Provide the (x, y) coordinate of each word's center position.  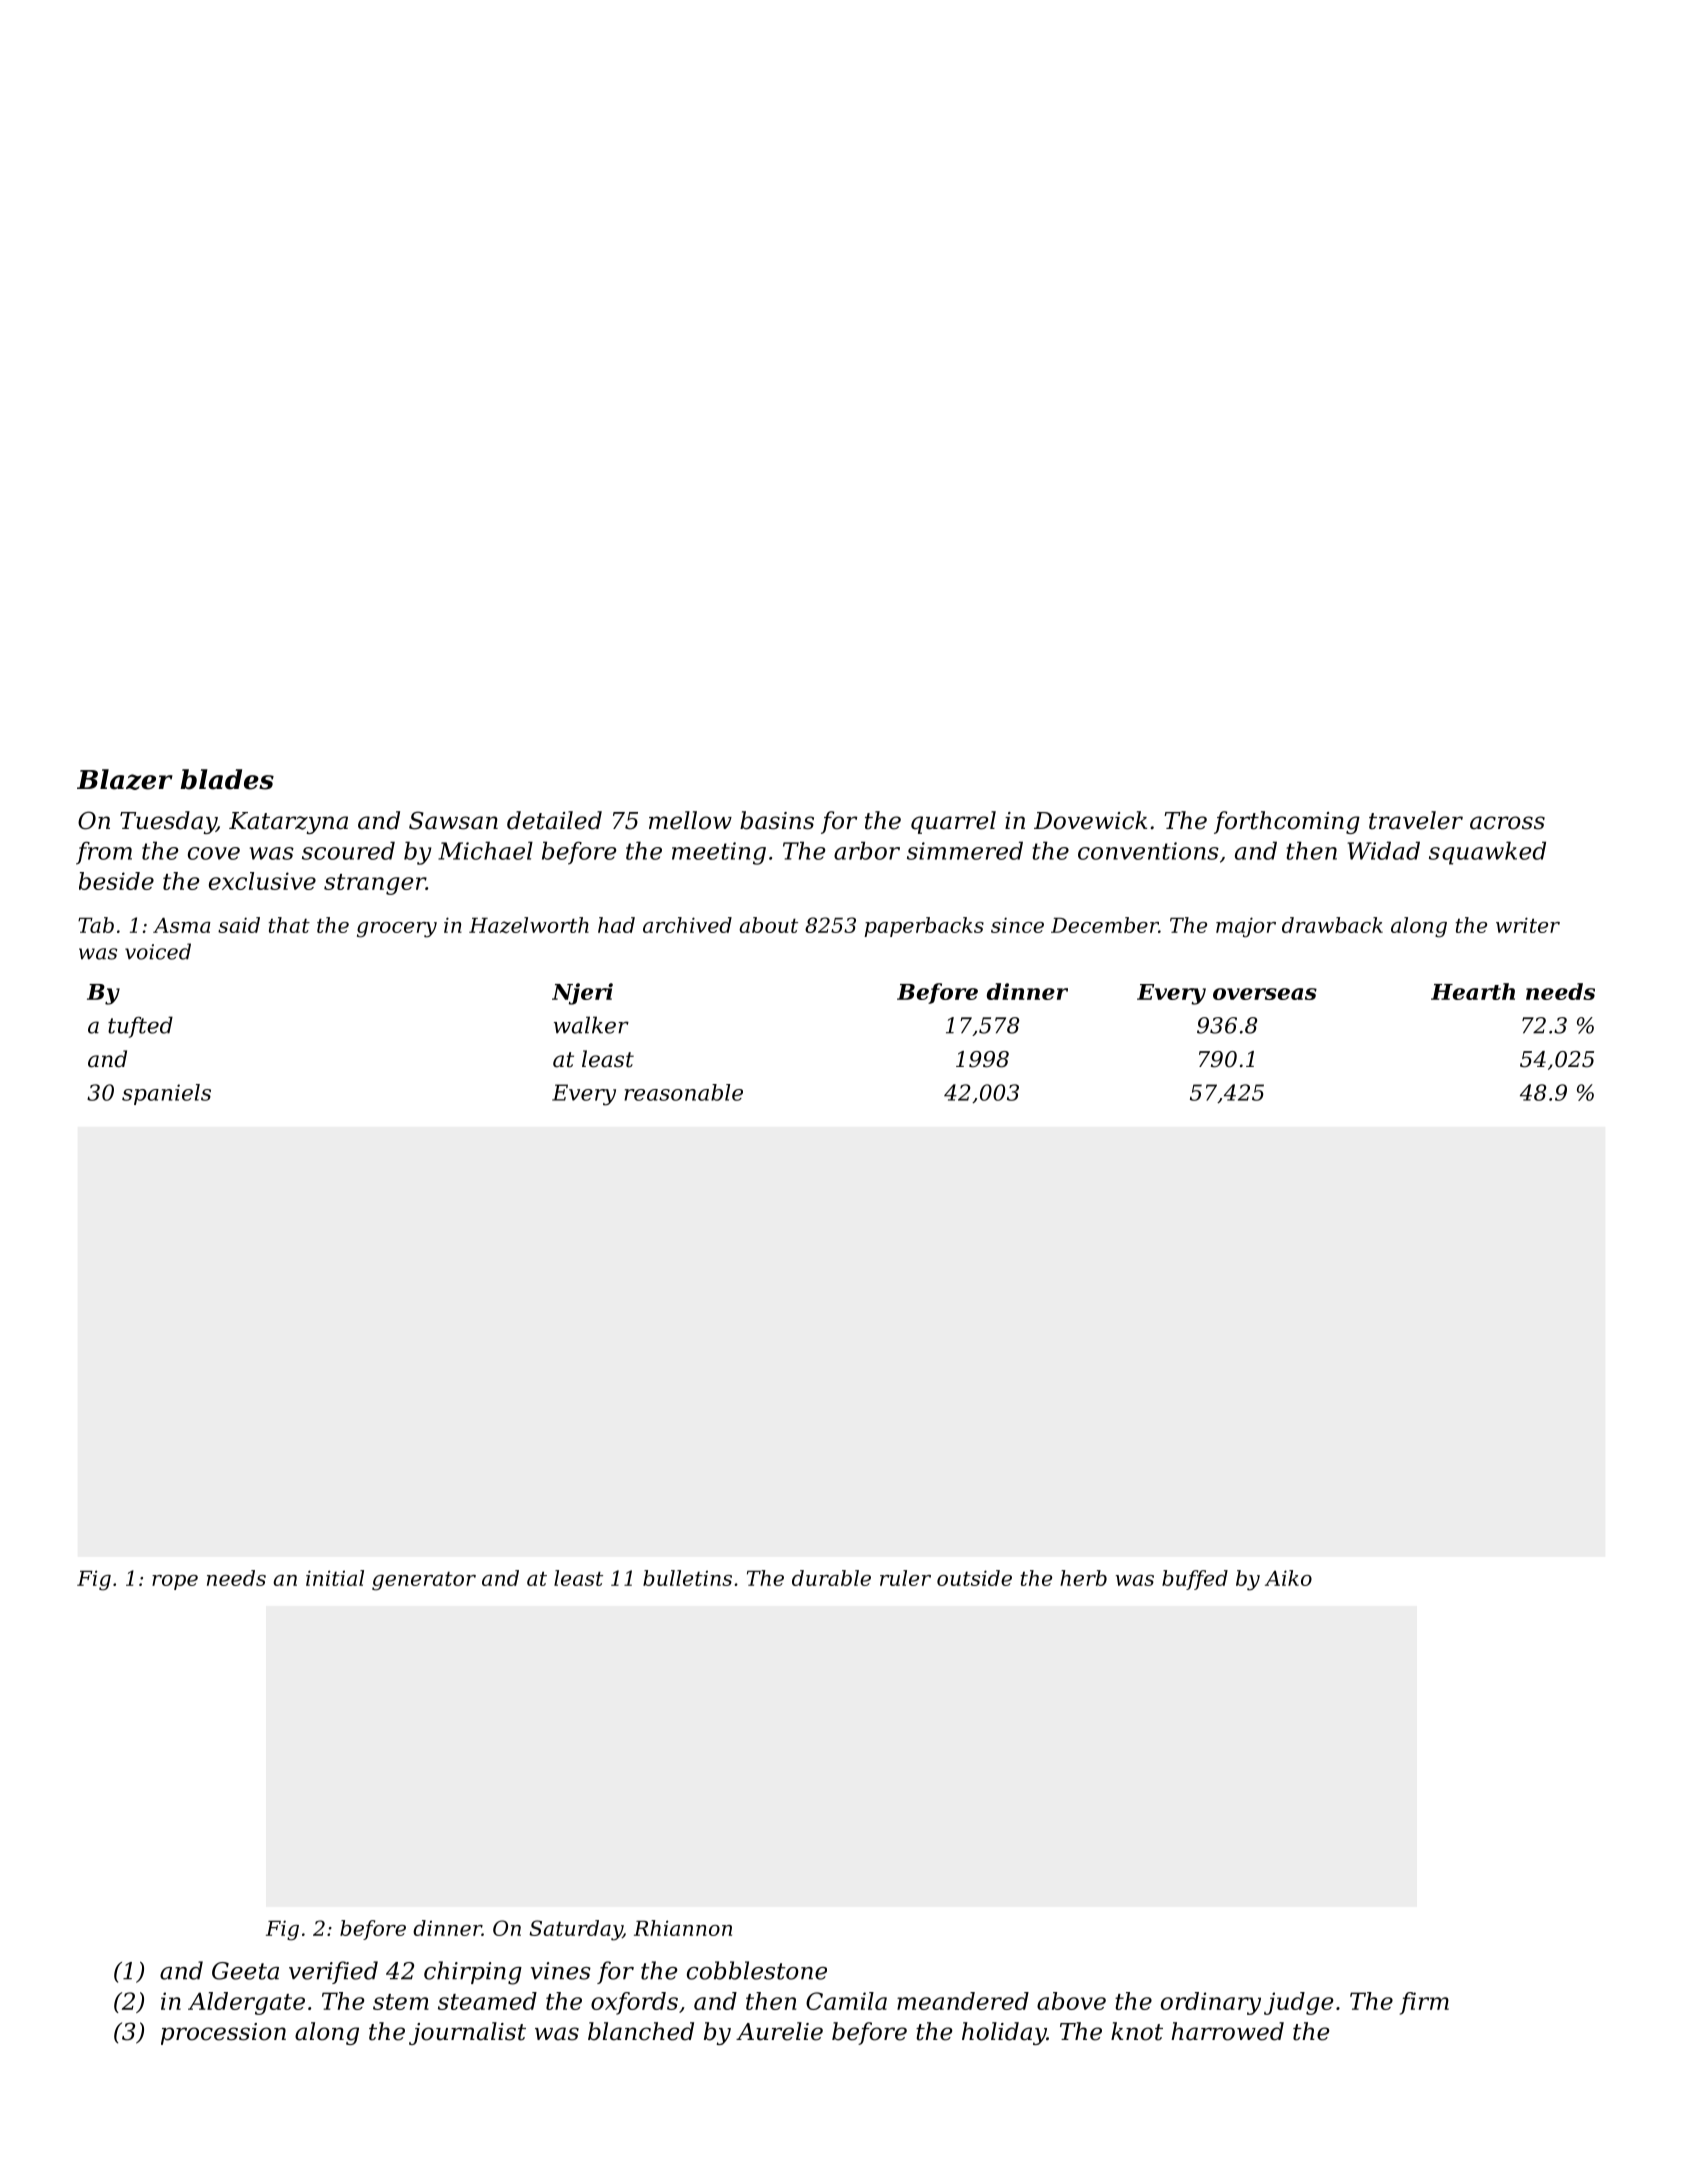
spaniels (166, 1094)
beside (116, 881)
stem (401, 2002)
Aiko (1288, 1578)
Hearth (1473, 991)
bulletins (687, 1578)
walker (591, 1025)
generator (424, 1581)
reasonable (683, 1092)
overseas (1265, 994)
